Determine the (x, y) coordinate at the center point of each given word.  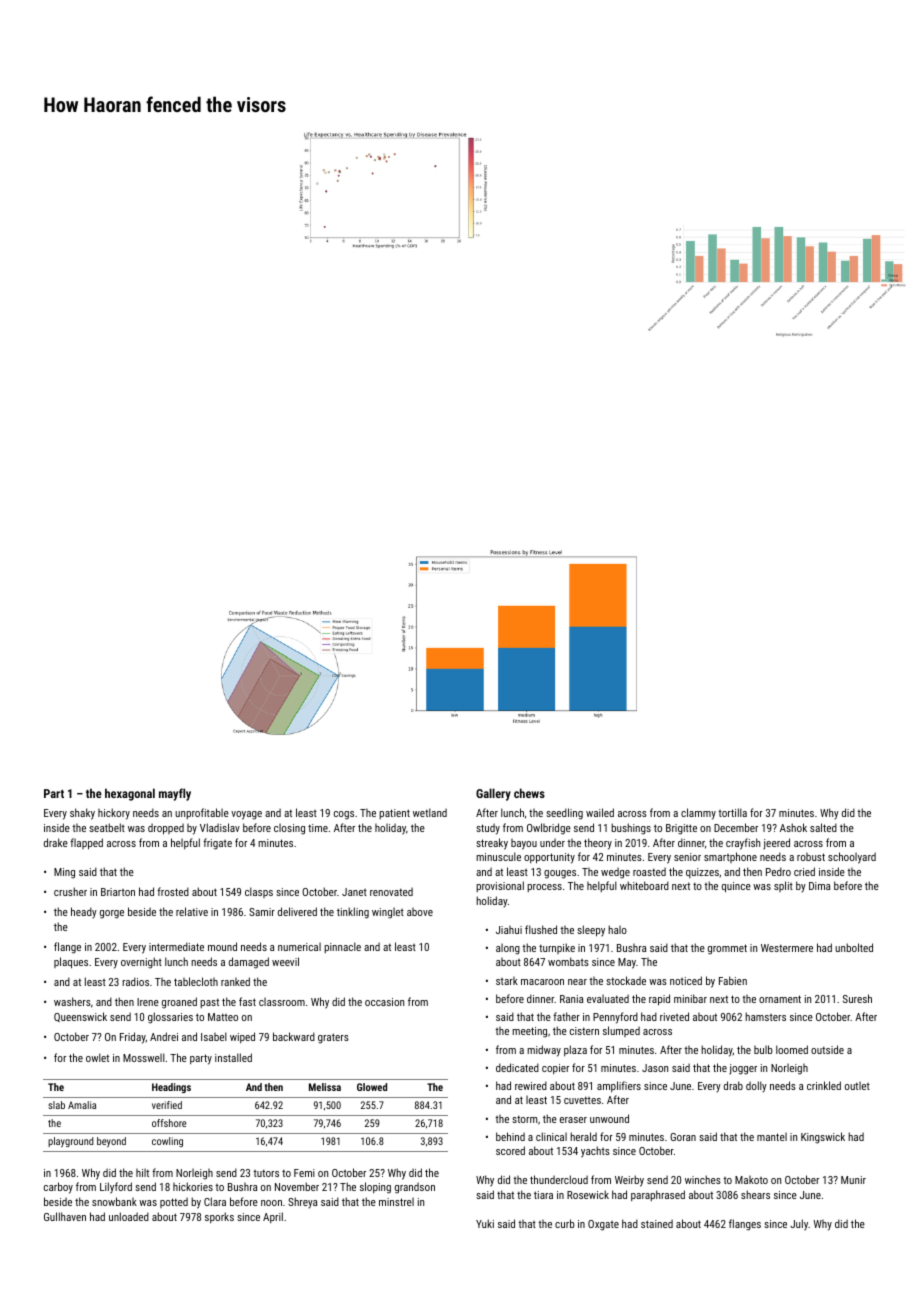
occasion (384, 1002)
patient (394, 814)
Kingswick (823, 1138)
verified (167, 1105)
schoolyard (852, 858)
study (488, 829)
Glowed (372, 1087)
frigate (217, 844)
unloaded (129, 1216)
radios (135, 981)
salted (823, 827)
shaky (82, 814)
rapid (659, 1000)
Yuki (485, 1223)
